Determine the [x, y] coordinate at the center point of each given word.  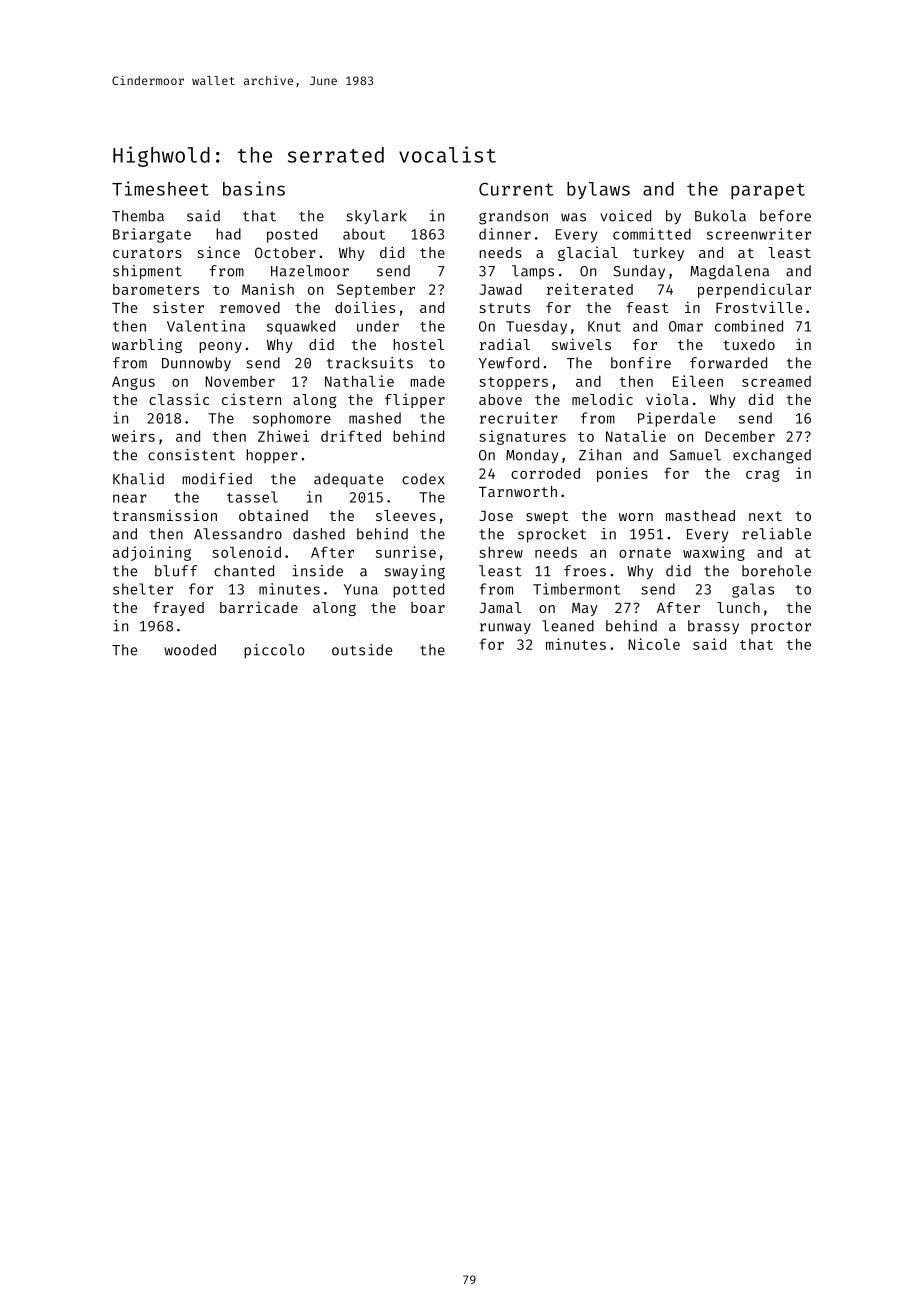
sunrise [406, 552]
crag [762, 476]
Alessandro [238, 534]
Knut [604, 326]
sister [178, 307]
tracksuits [370, 363]
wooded [190, 650]
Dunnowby [196, 364]
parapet [768, 191]
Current [516, 189]
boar [428, 607]
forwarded [728, 363]
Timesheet [160, 188]
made [427, 381]
